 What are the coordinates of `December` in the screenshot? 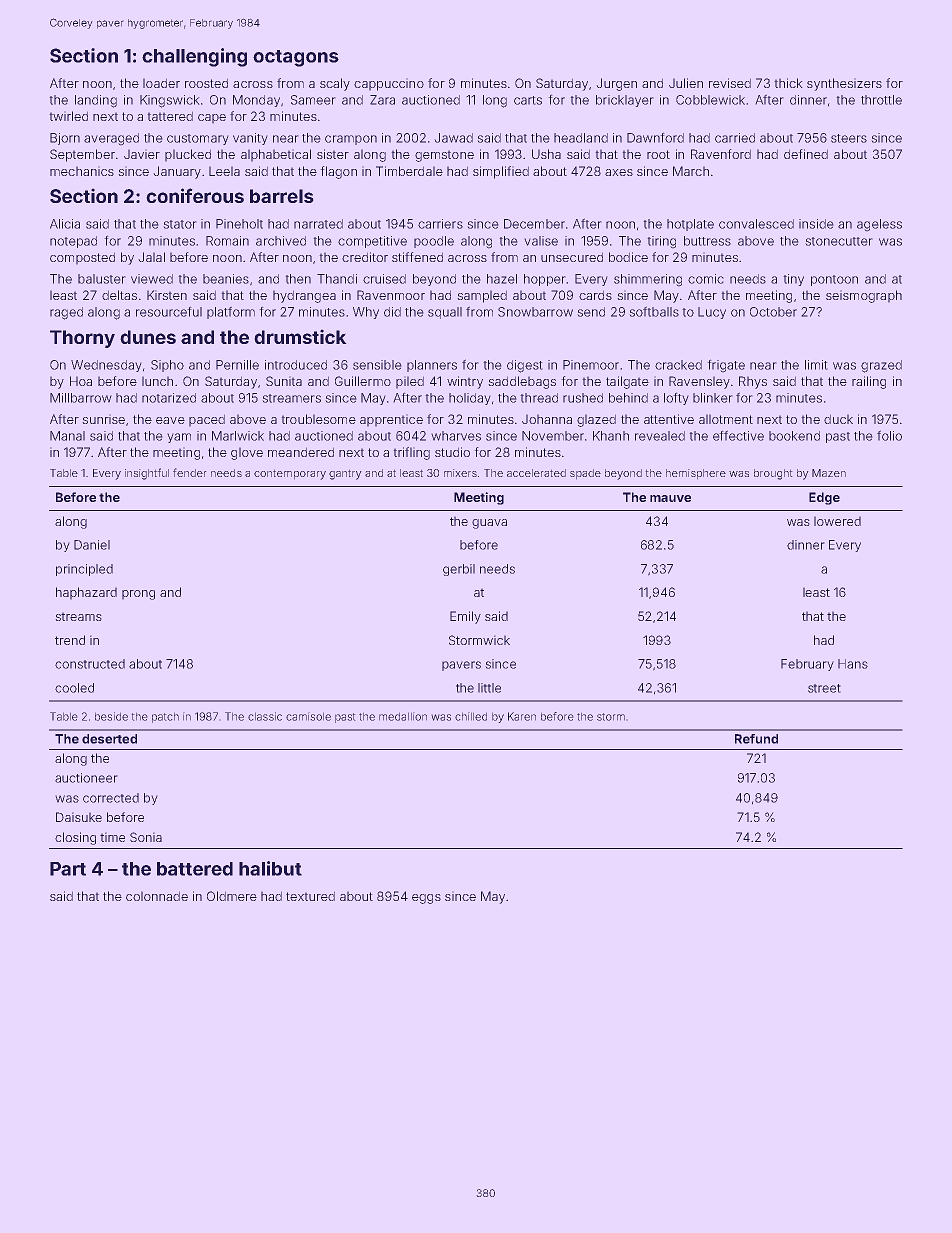 It's located at (534, 224).
